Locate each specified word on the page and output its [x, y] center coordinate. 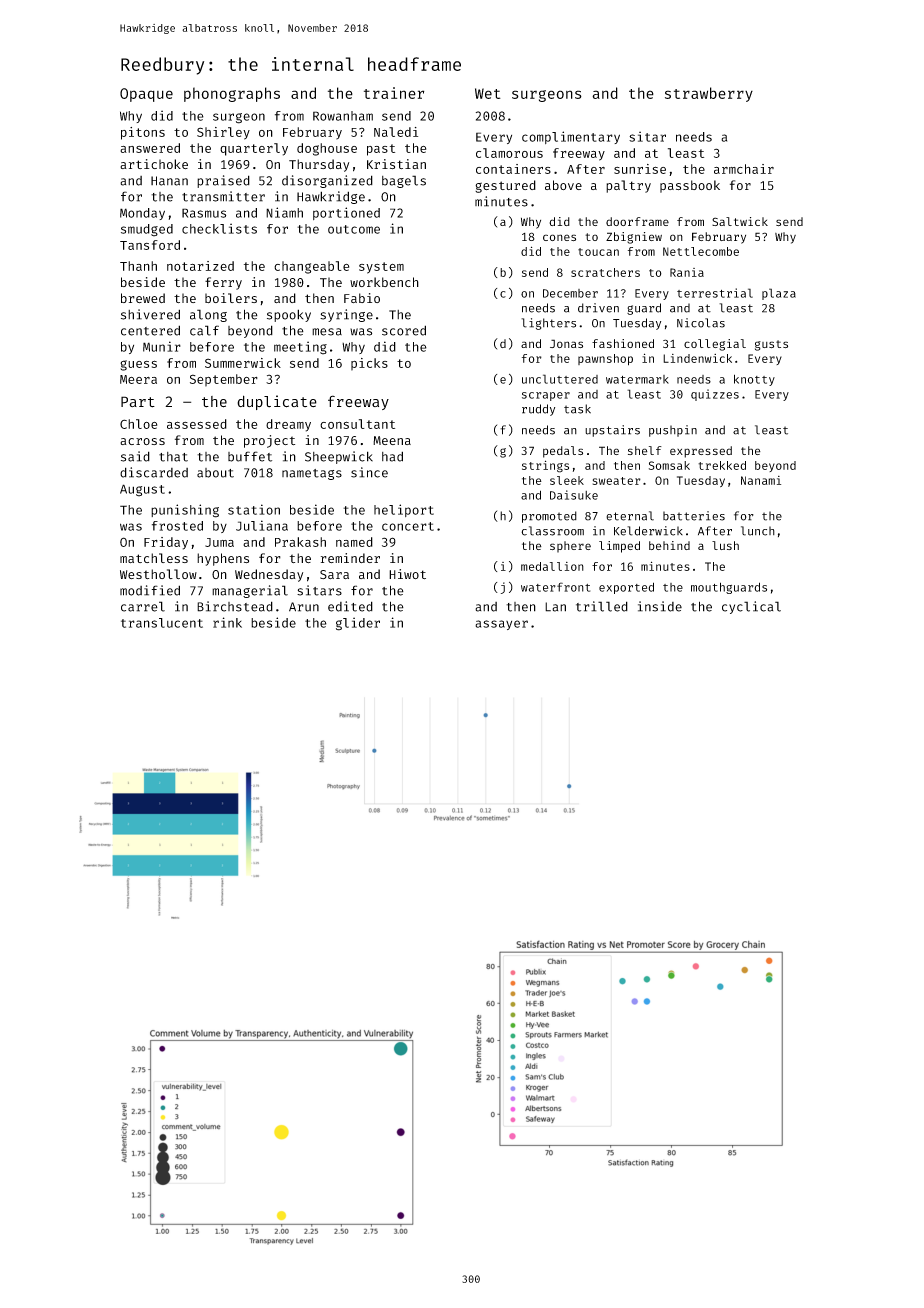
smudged [147, 230]
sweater [617, 481]
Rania [687, 272]
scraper [546, 396]
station [254, 509]
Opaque [146, 95]
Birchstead [235, 606]
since [369, 472]
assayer [501, 625]
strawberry [709, 94]
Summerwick [243, 363]
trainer [394, 93]
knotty [754, 380]
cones [559, 237]
